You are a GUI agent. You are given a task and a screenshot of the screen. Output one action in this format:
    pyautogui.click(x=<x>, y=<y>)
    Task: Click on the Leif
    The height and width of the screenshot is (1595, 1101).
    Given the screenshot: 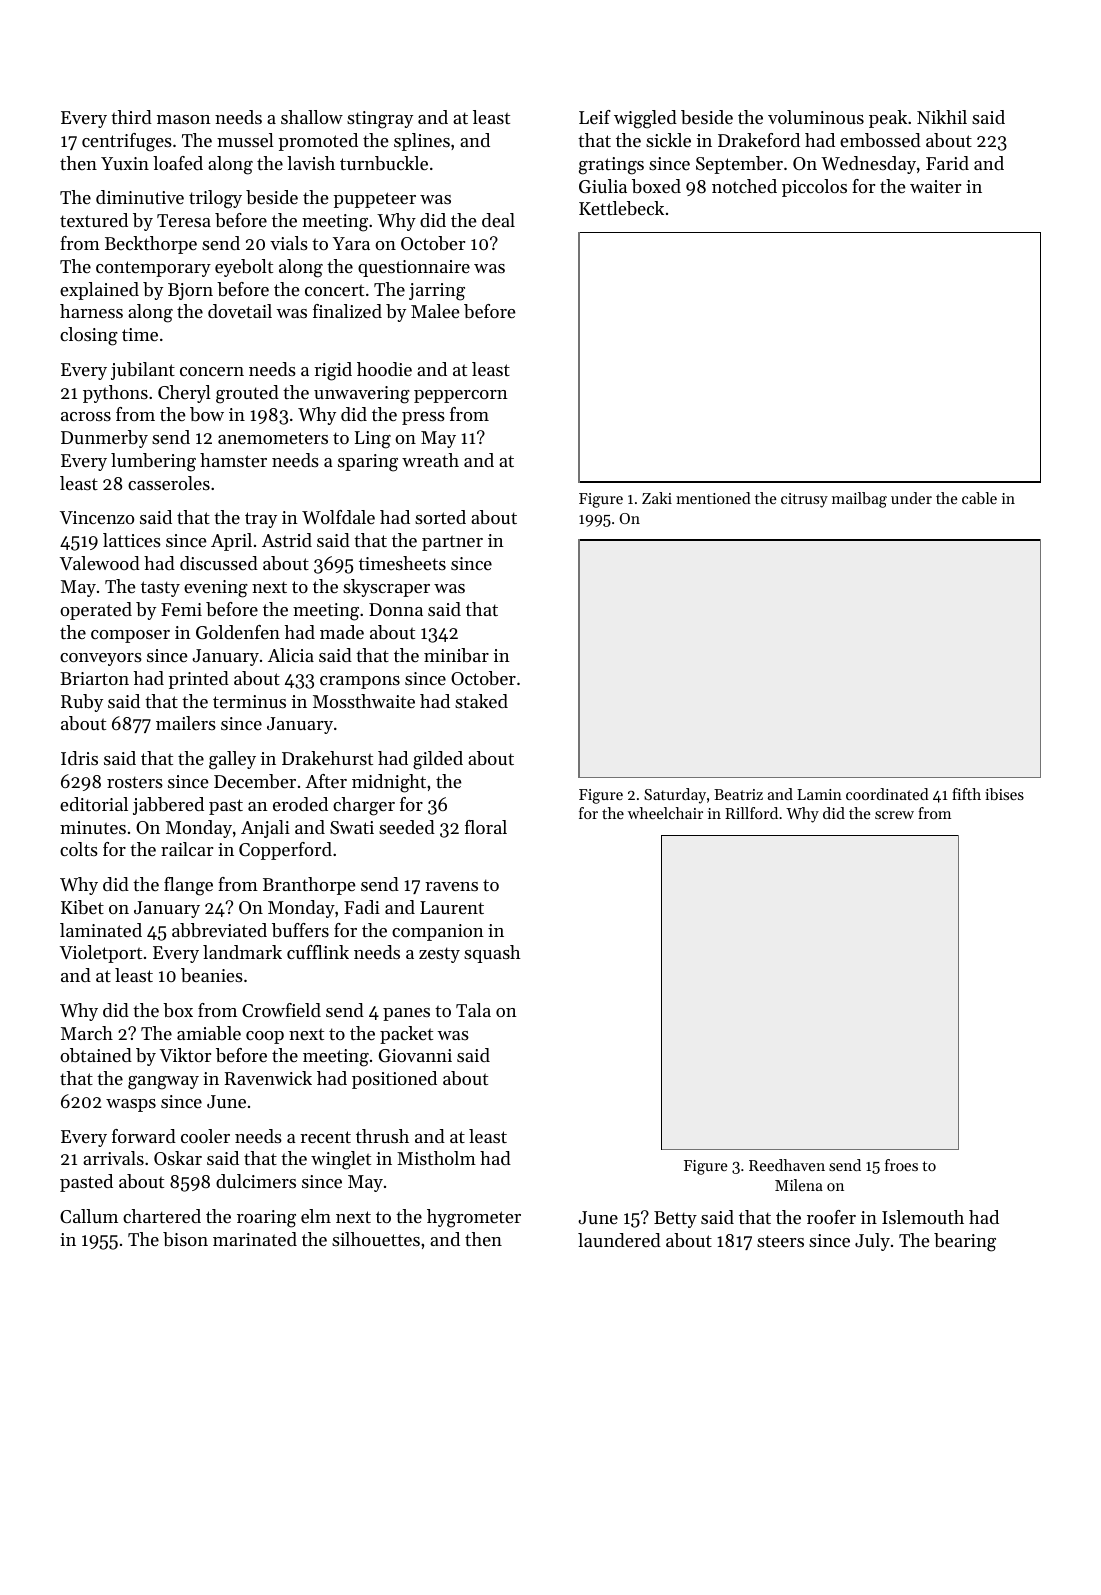 What is the action you would take?
    pyautogui.click(x=595, y=117)
